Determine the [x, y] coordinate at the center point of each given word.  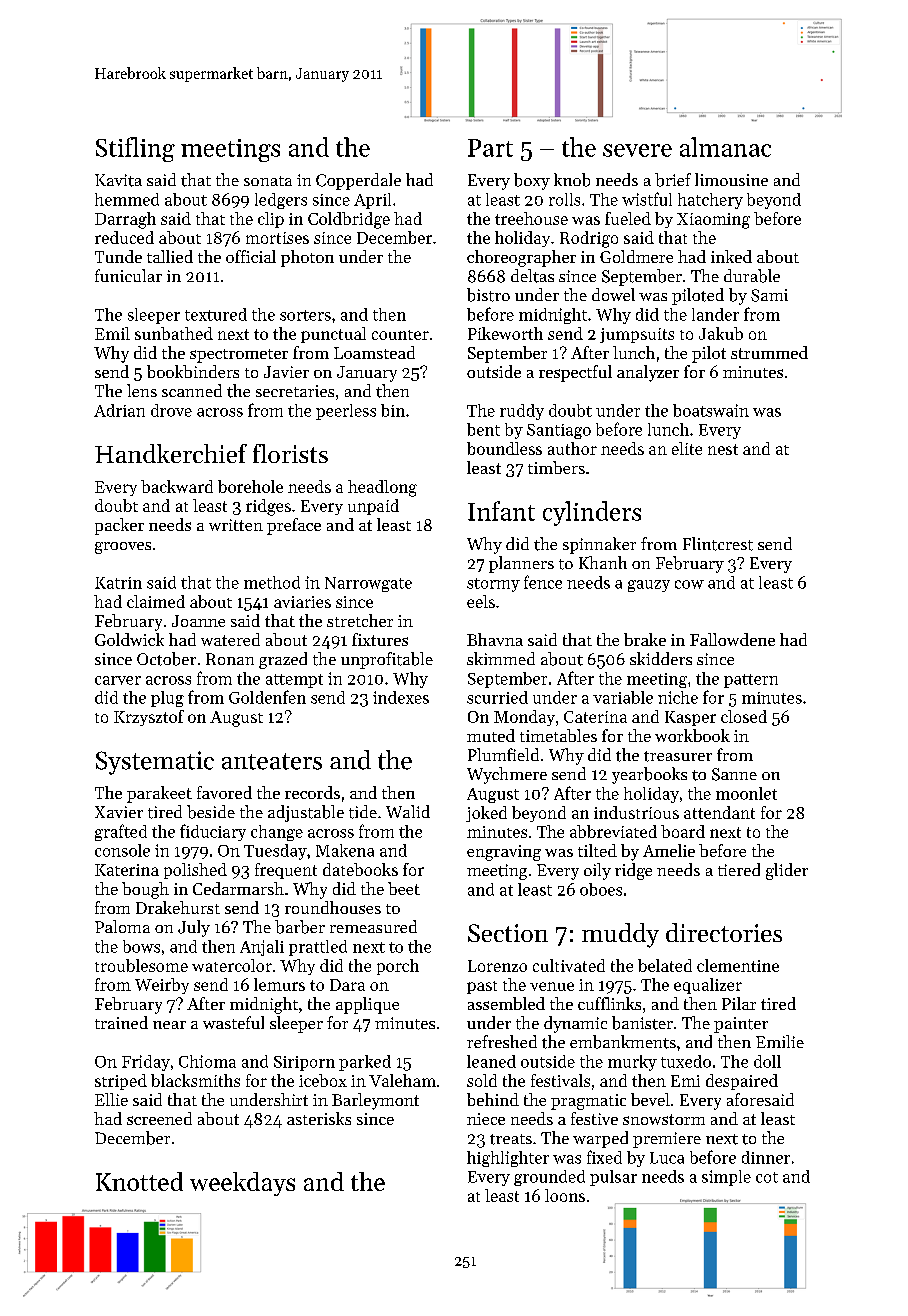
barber [300, 927]
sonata [268, 181]
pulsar [613, 1178]
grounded [549, 1178]
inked [731, 256]
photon [307, 258]
